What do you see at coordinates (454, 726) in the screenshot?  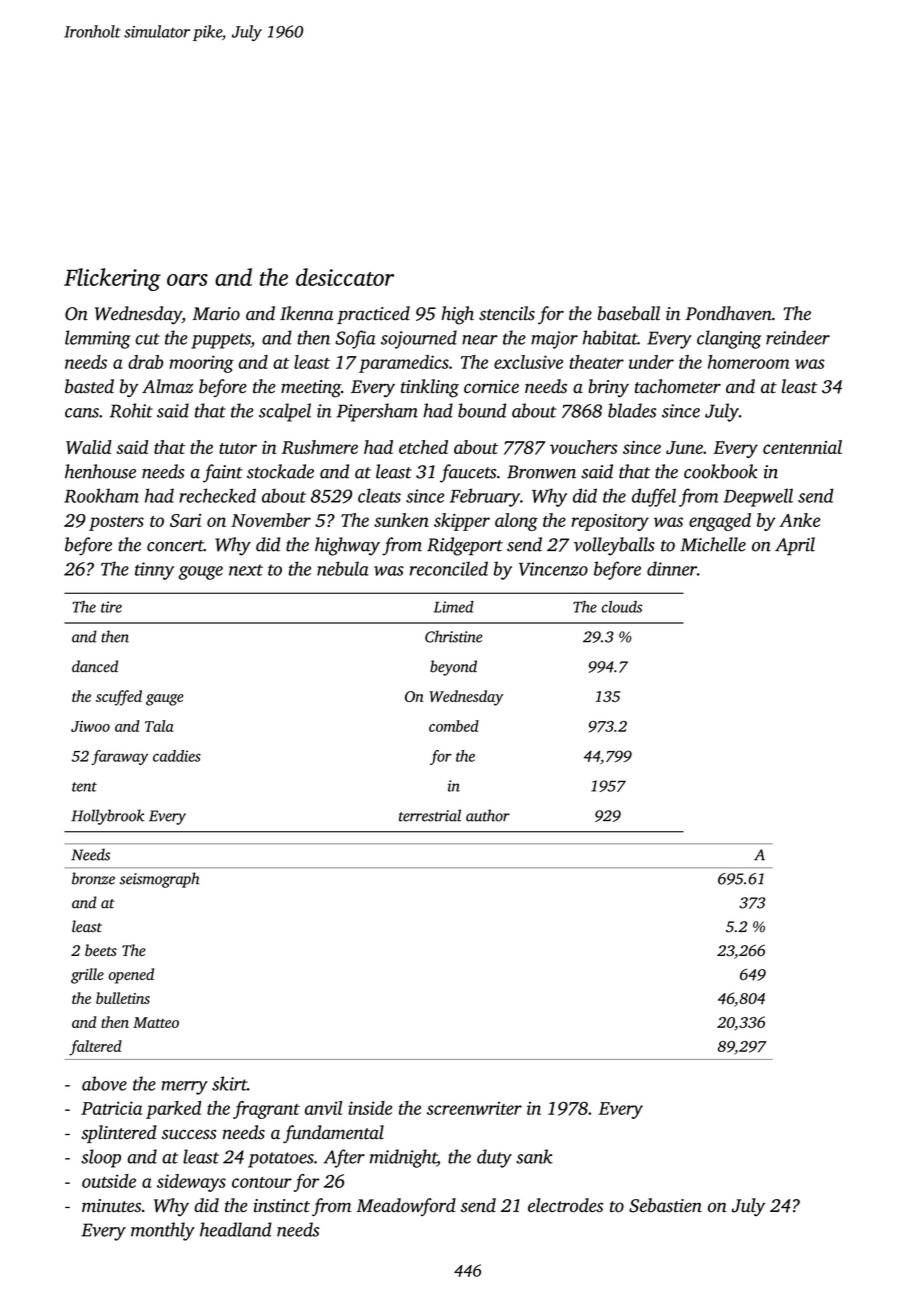 I see `combed` at bounding box center [454, 726].
